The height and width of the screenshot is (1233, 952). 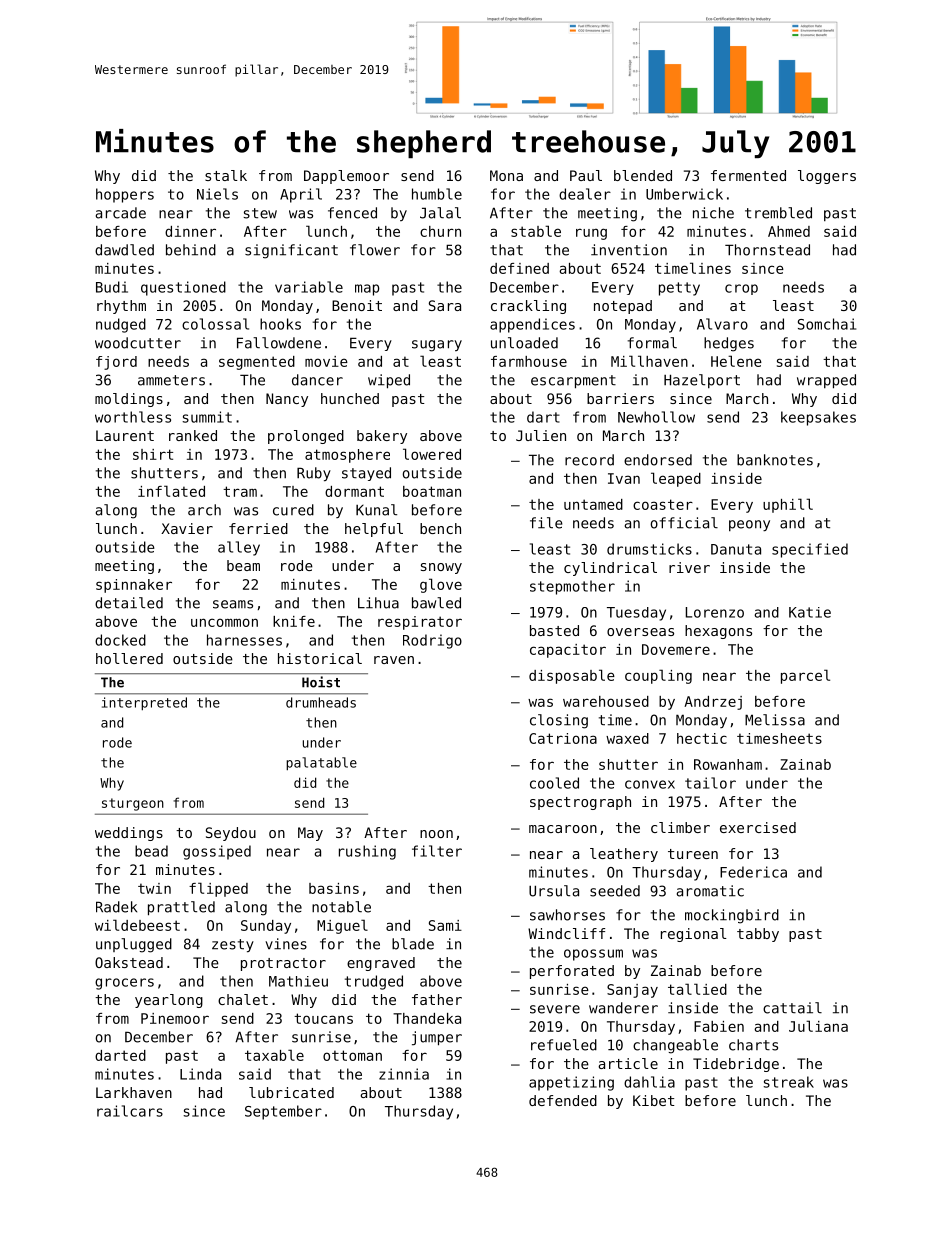 I want to click on streak, so click(x=788, y=1082).
